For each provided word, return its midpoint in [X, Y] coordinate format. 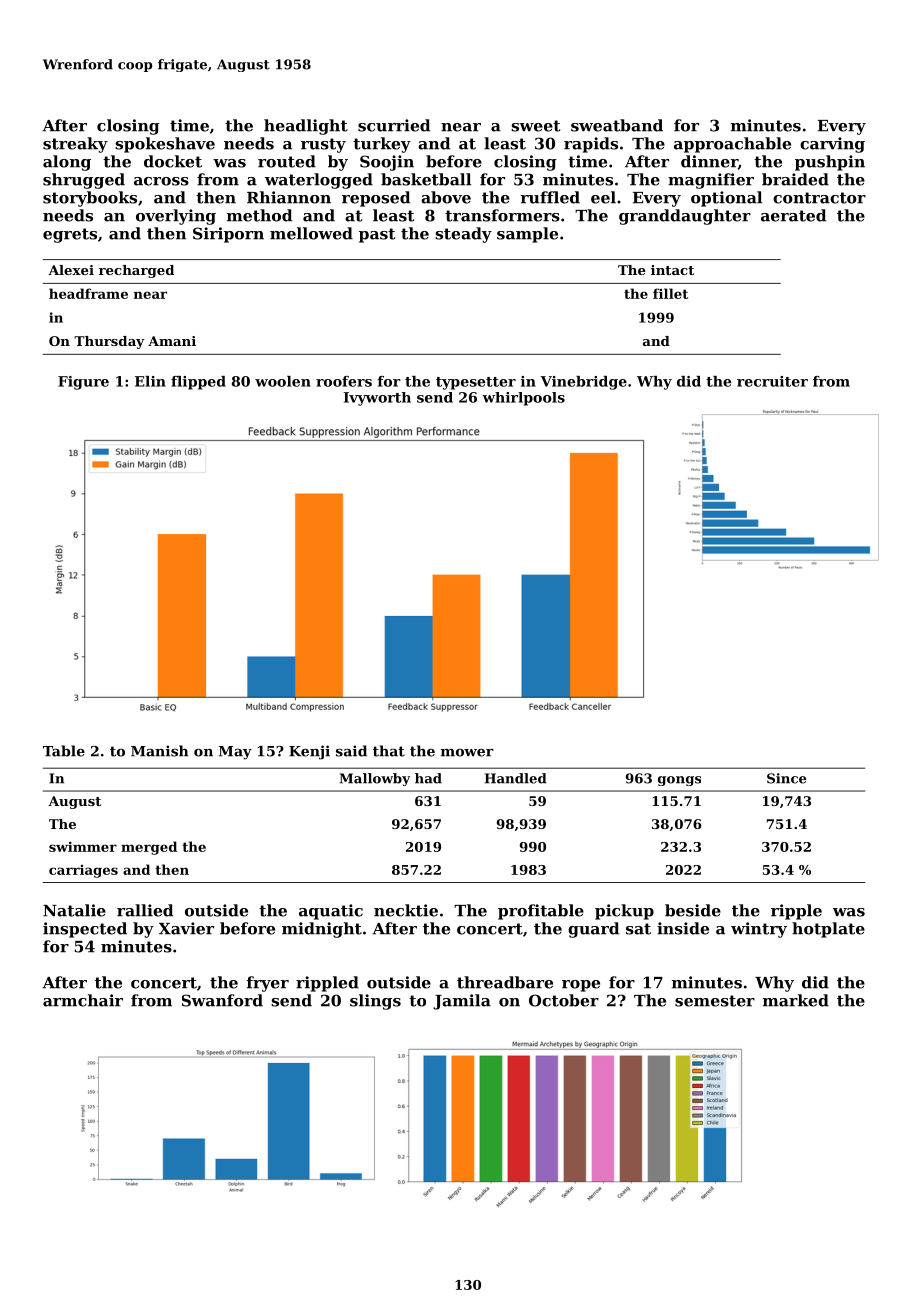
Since [787, 778]
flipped [198, 383]
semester [715, 1001]
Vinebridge [583, 383]
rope [581, 986]
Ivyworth [377, 399]
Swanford [222, 1000]
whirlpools [523, 399]
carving [832, 145]
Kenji [309, 752]
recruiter [772, 381]
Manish [159, 751]
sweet [535, 126]
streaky [75, 145]
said [351, 751]
